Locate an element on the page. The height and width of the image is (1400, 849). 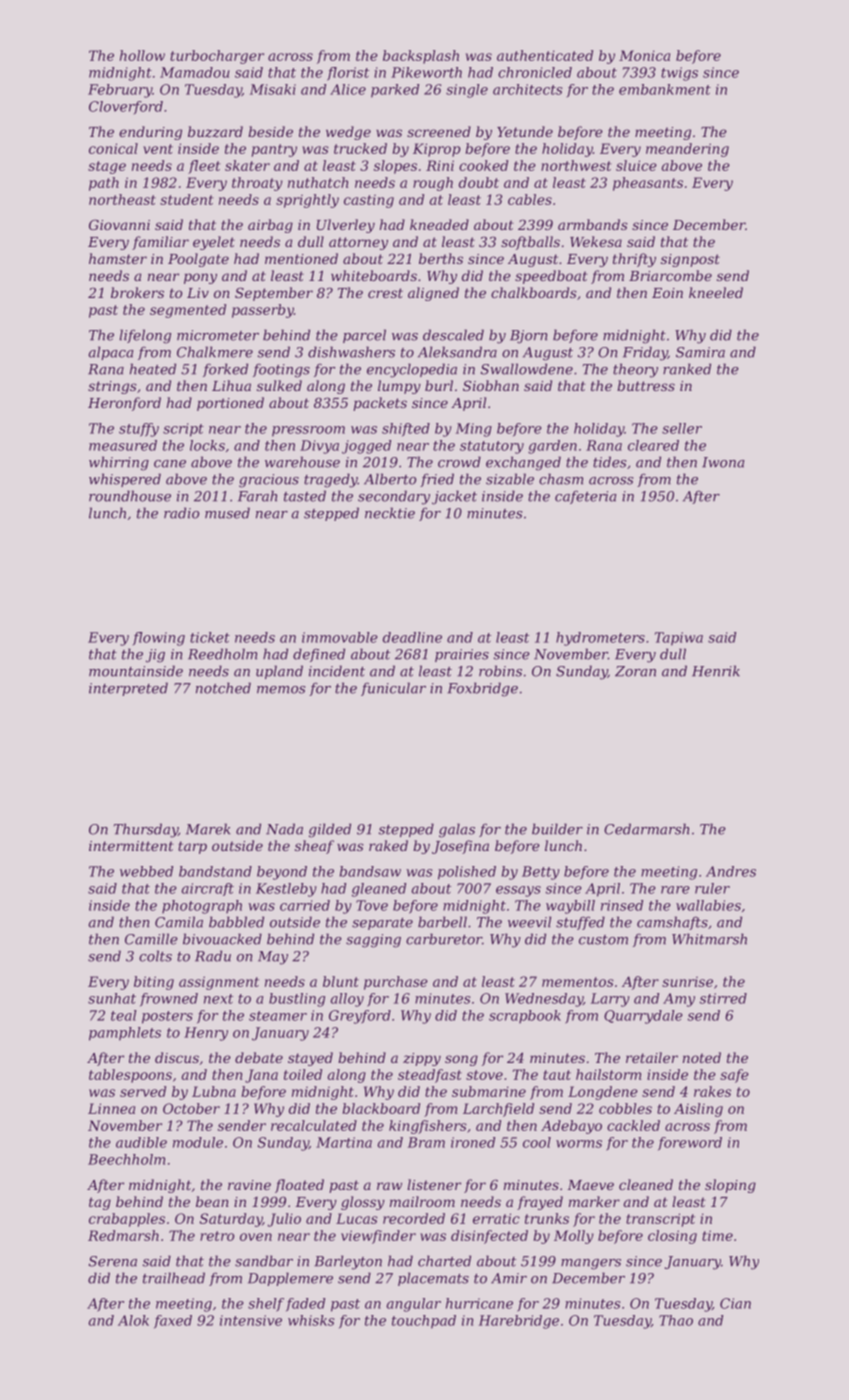
Kestleby is located at coordinates (286, 890).
